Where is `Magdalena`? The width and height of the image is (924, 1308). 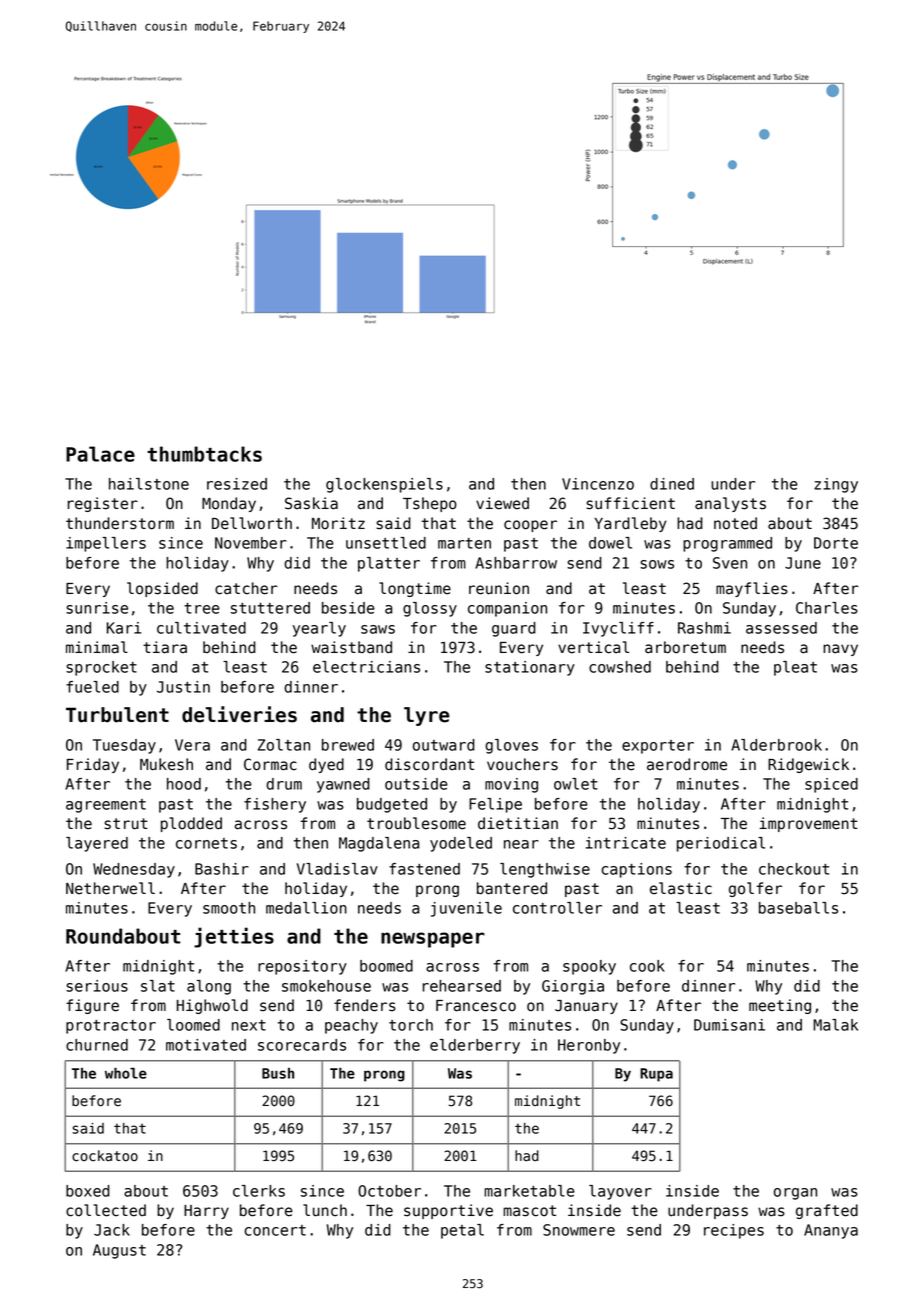 Magdalena is located at coordinates (379, 844).
